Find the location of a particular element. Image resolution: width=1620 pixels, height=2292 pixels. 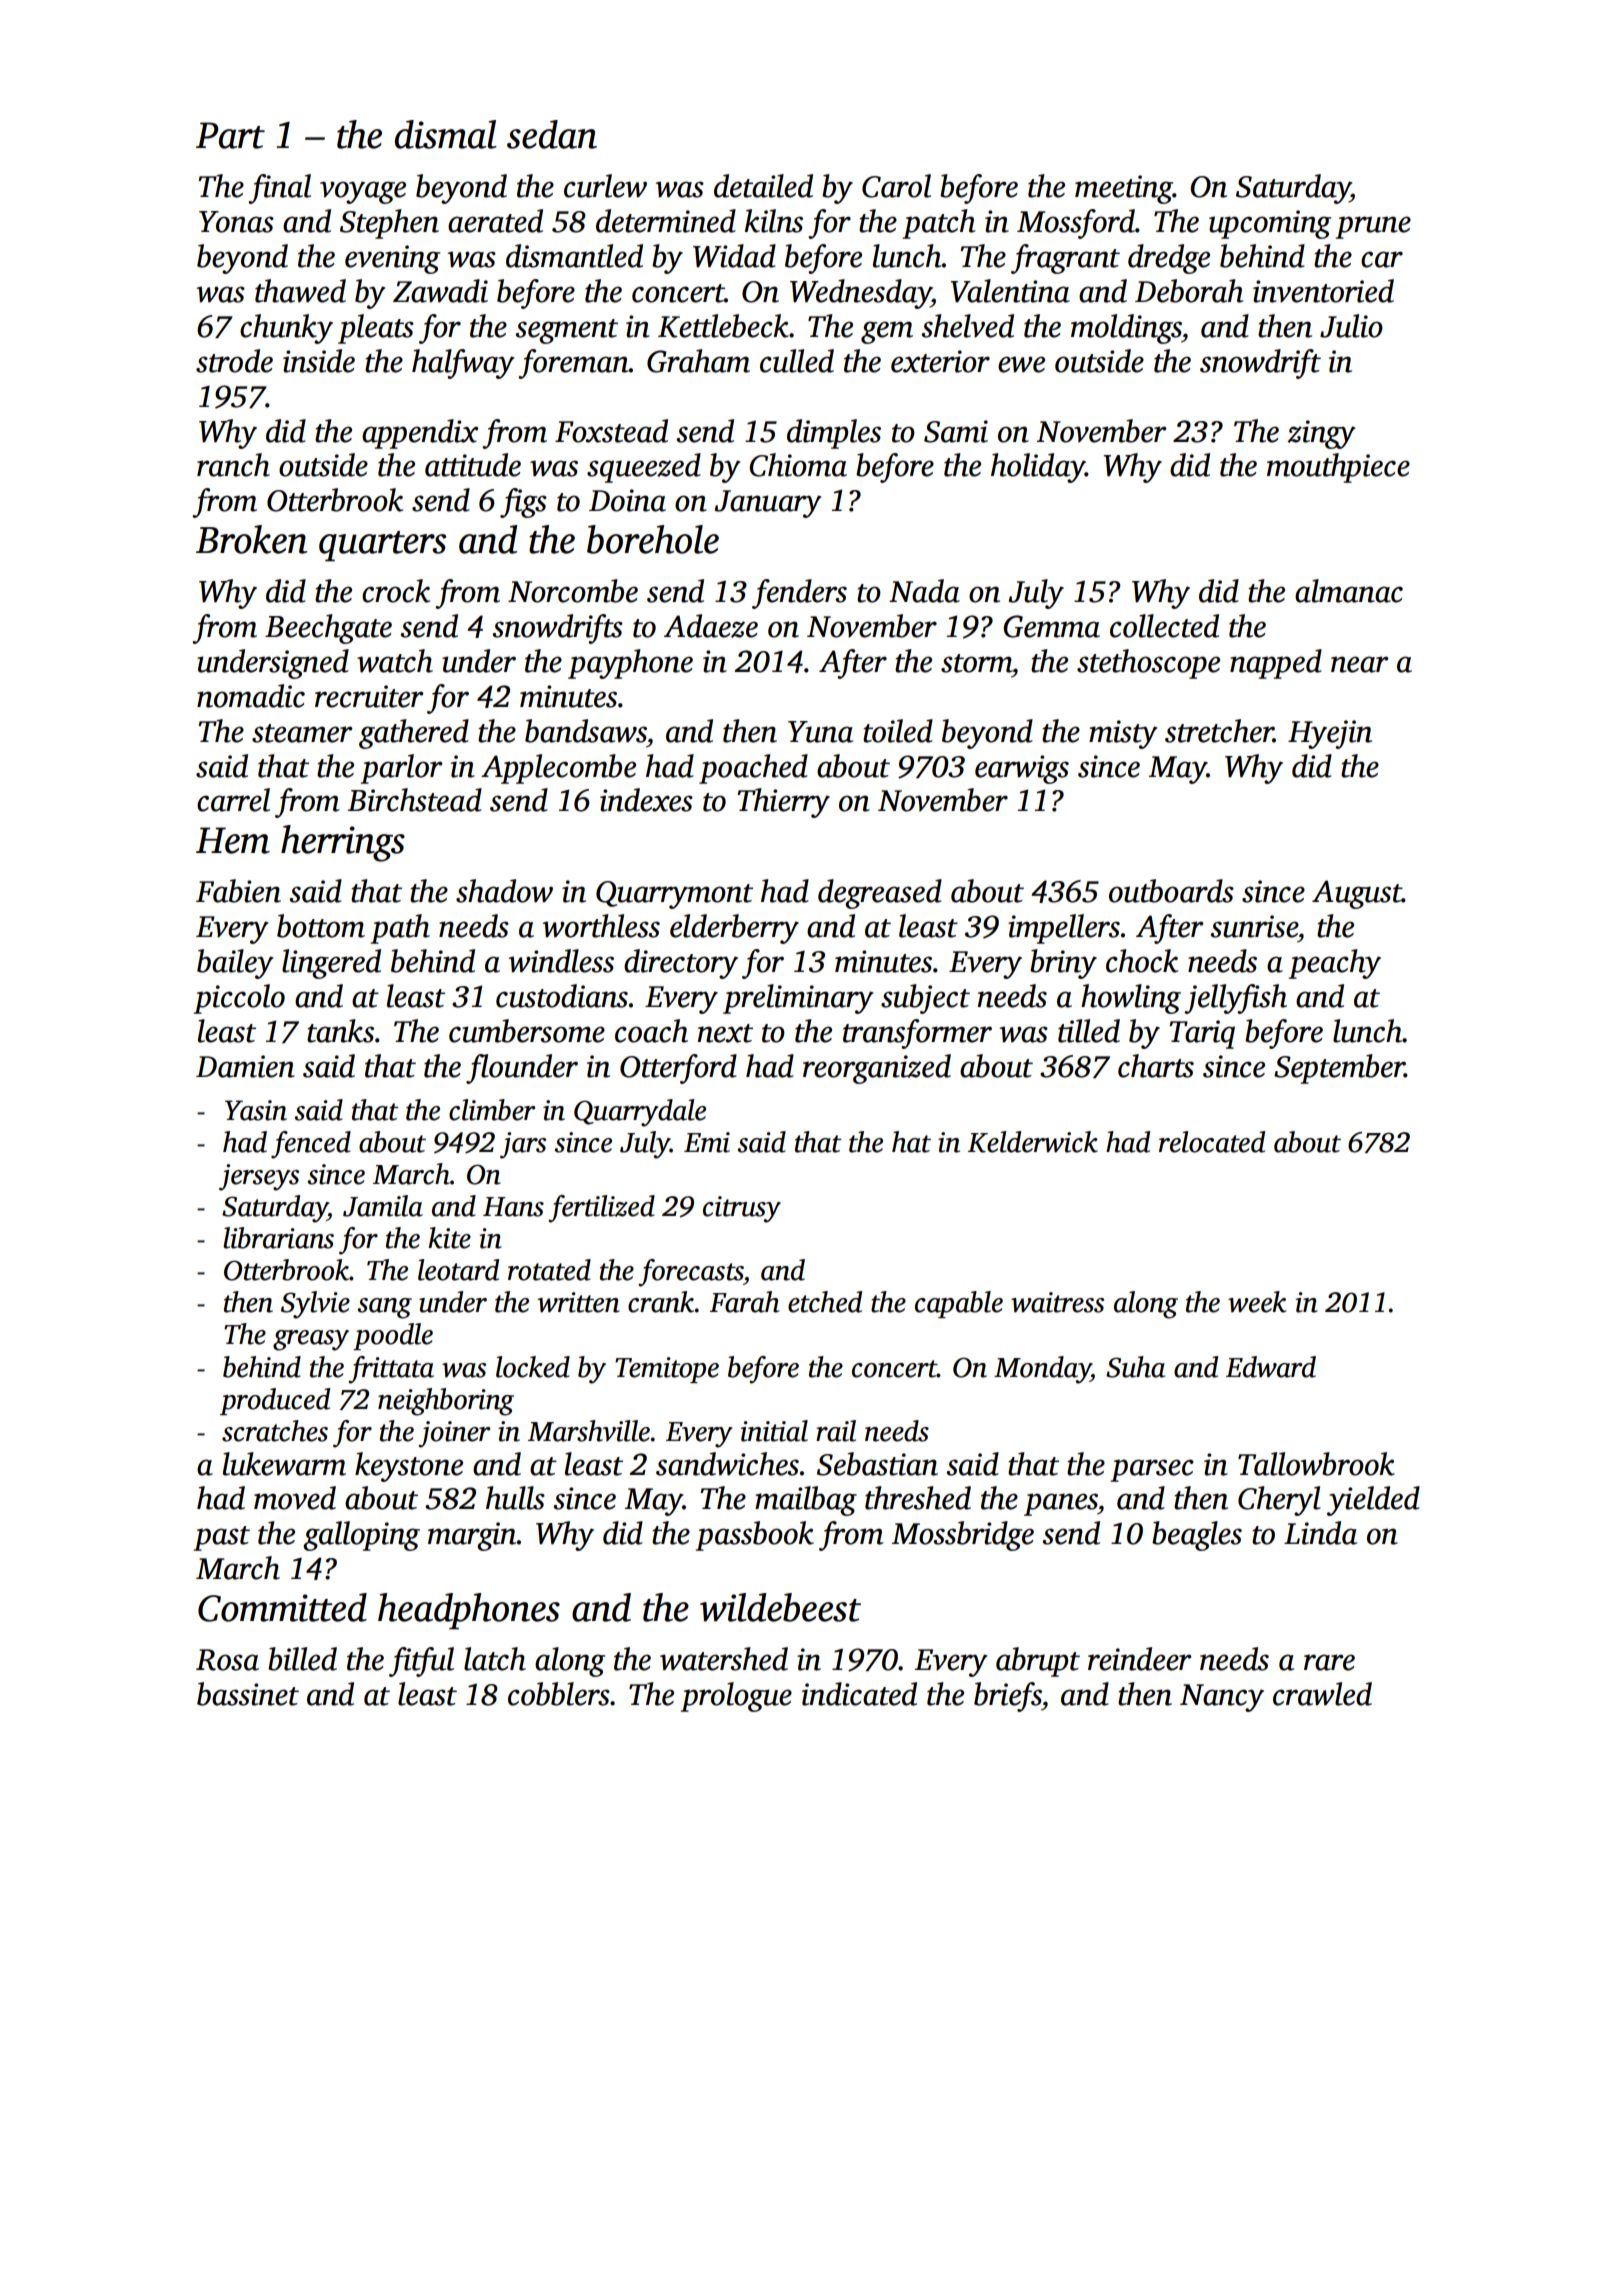

reorganized is located at coordinates (877, 1069).
